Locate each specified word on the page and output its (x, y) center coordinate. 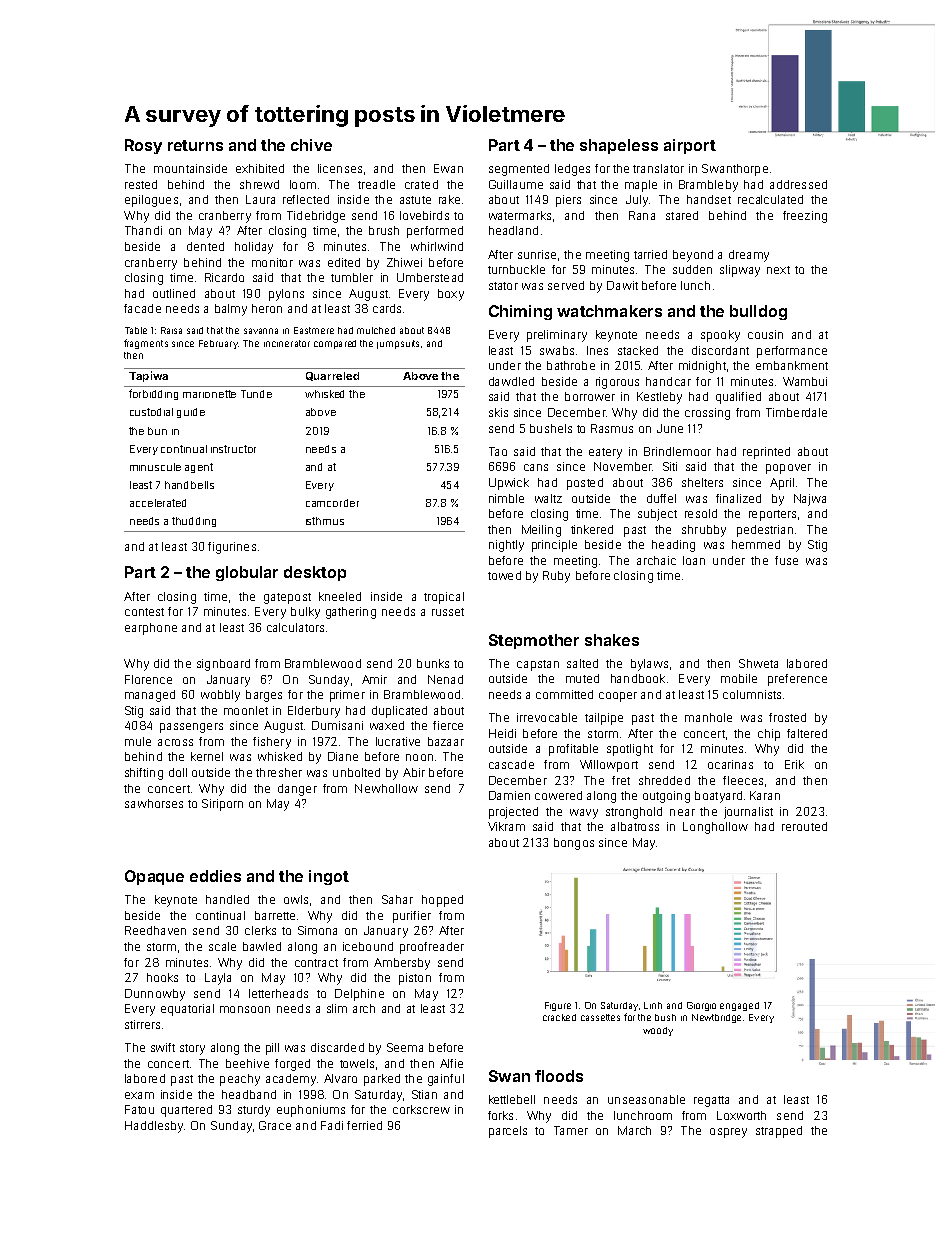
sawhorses (154, 803)
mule (138, 741)
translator (658, 168)
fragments (146, 344)
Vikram (506, 826)
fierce (448, 725)
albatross (635, 826)
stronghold (634, 813)
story (192, 1049)
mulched (376, 330)
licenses (340, 168)
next (778, 270)
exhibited (260, 168)
